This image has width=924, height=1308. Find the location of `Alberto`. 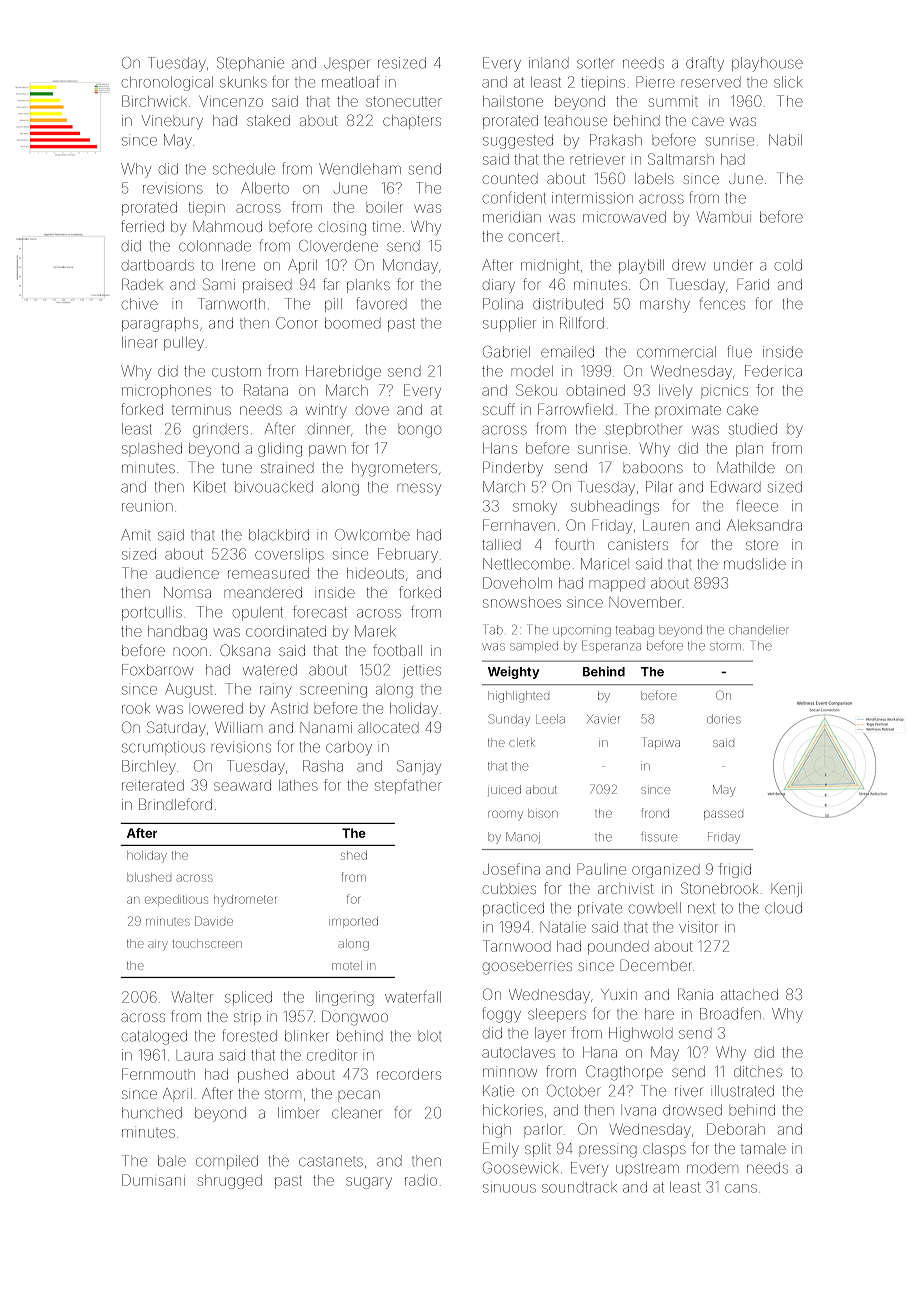

Alberto is located at coordinates (265, 188).
